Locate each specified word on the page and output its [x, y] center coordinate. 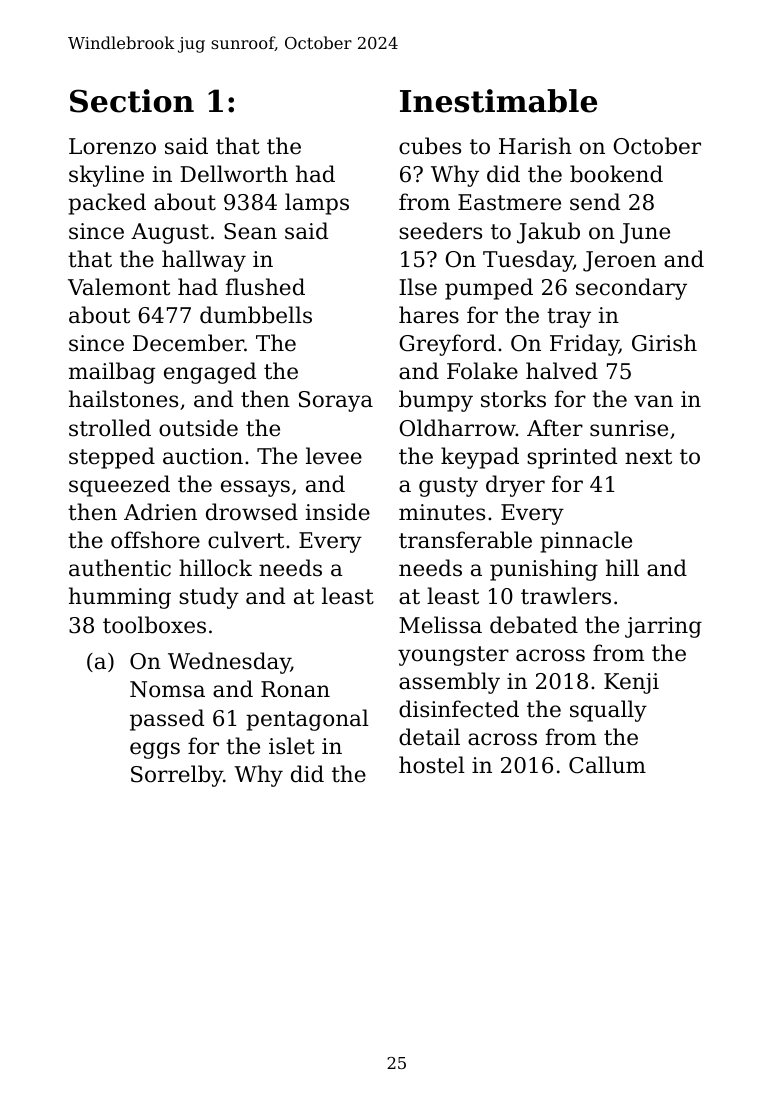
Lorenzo [112, 146]
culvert [246, 540]
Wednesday [229, 663]
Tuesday [528, 261]
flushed [265, 287]
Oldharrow [457, 428]
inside [338, 512]
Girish [664, 343]
